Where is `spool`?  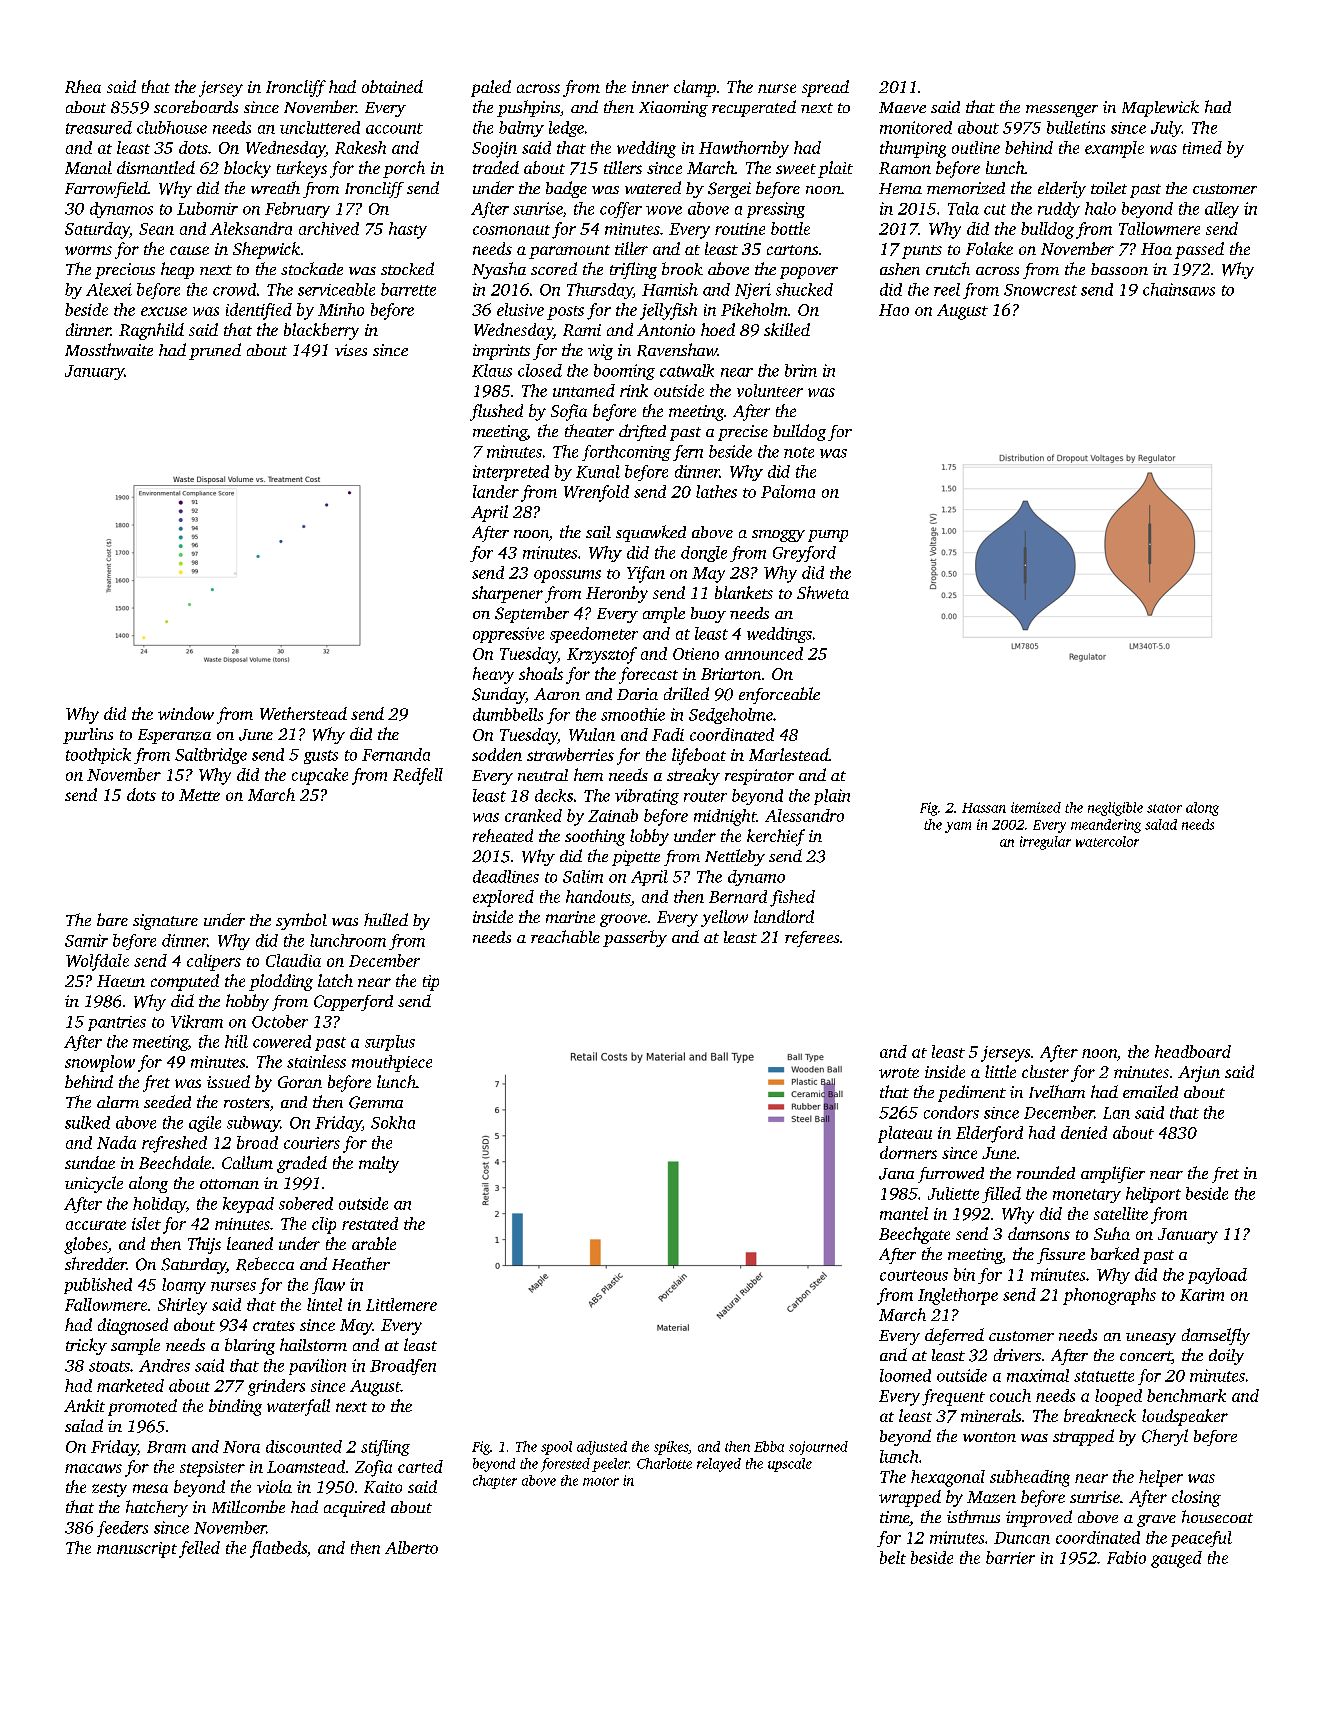 spool is located at coordinates (556, 1448).
